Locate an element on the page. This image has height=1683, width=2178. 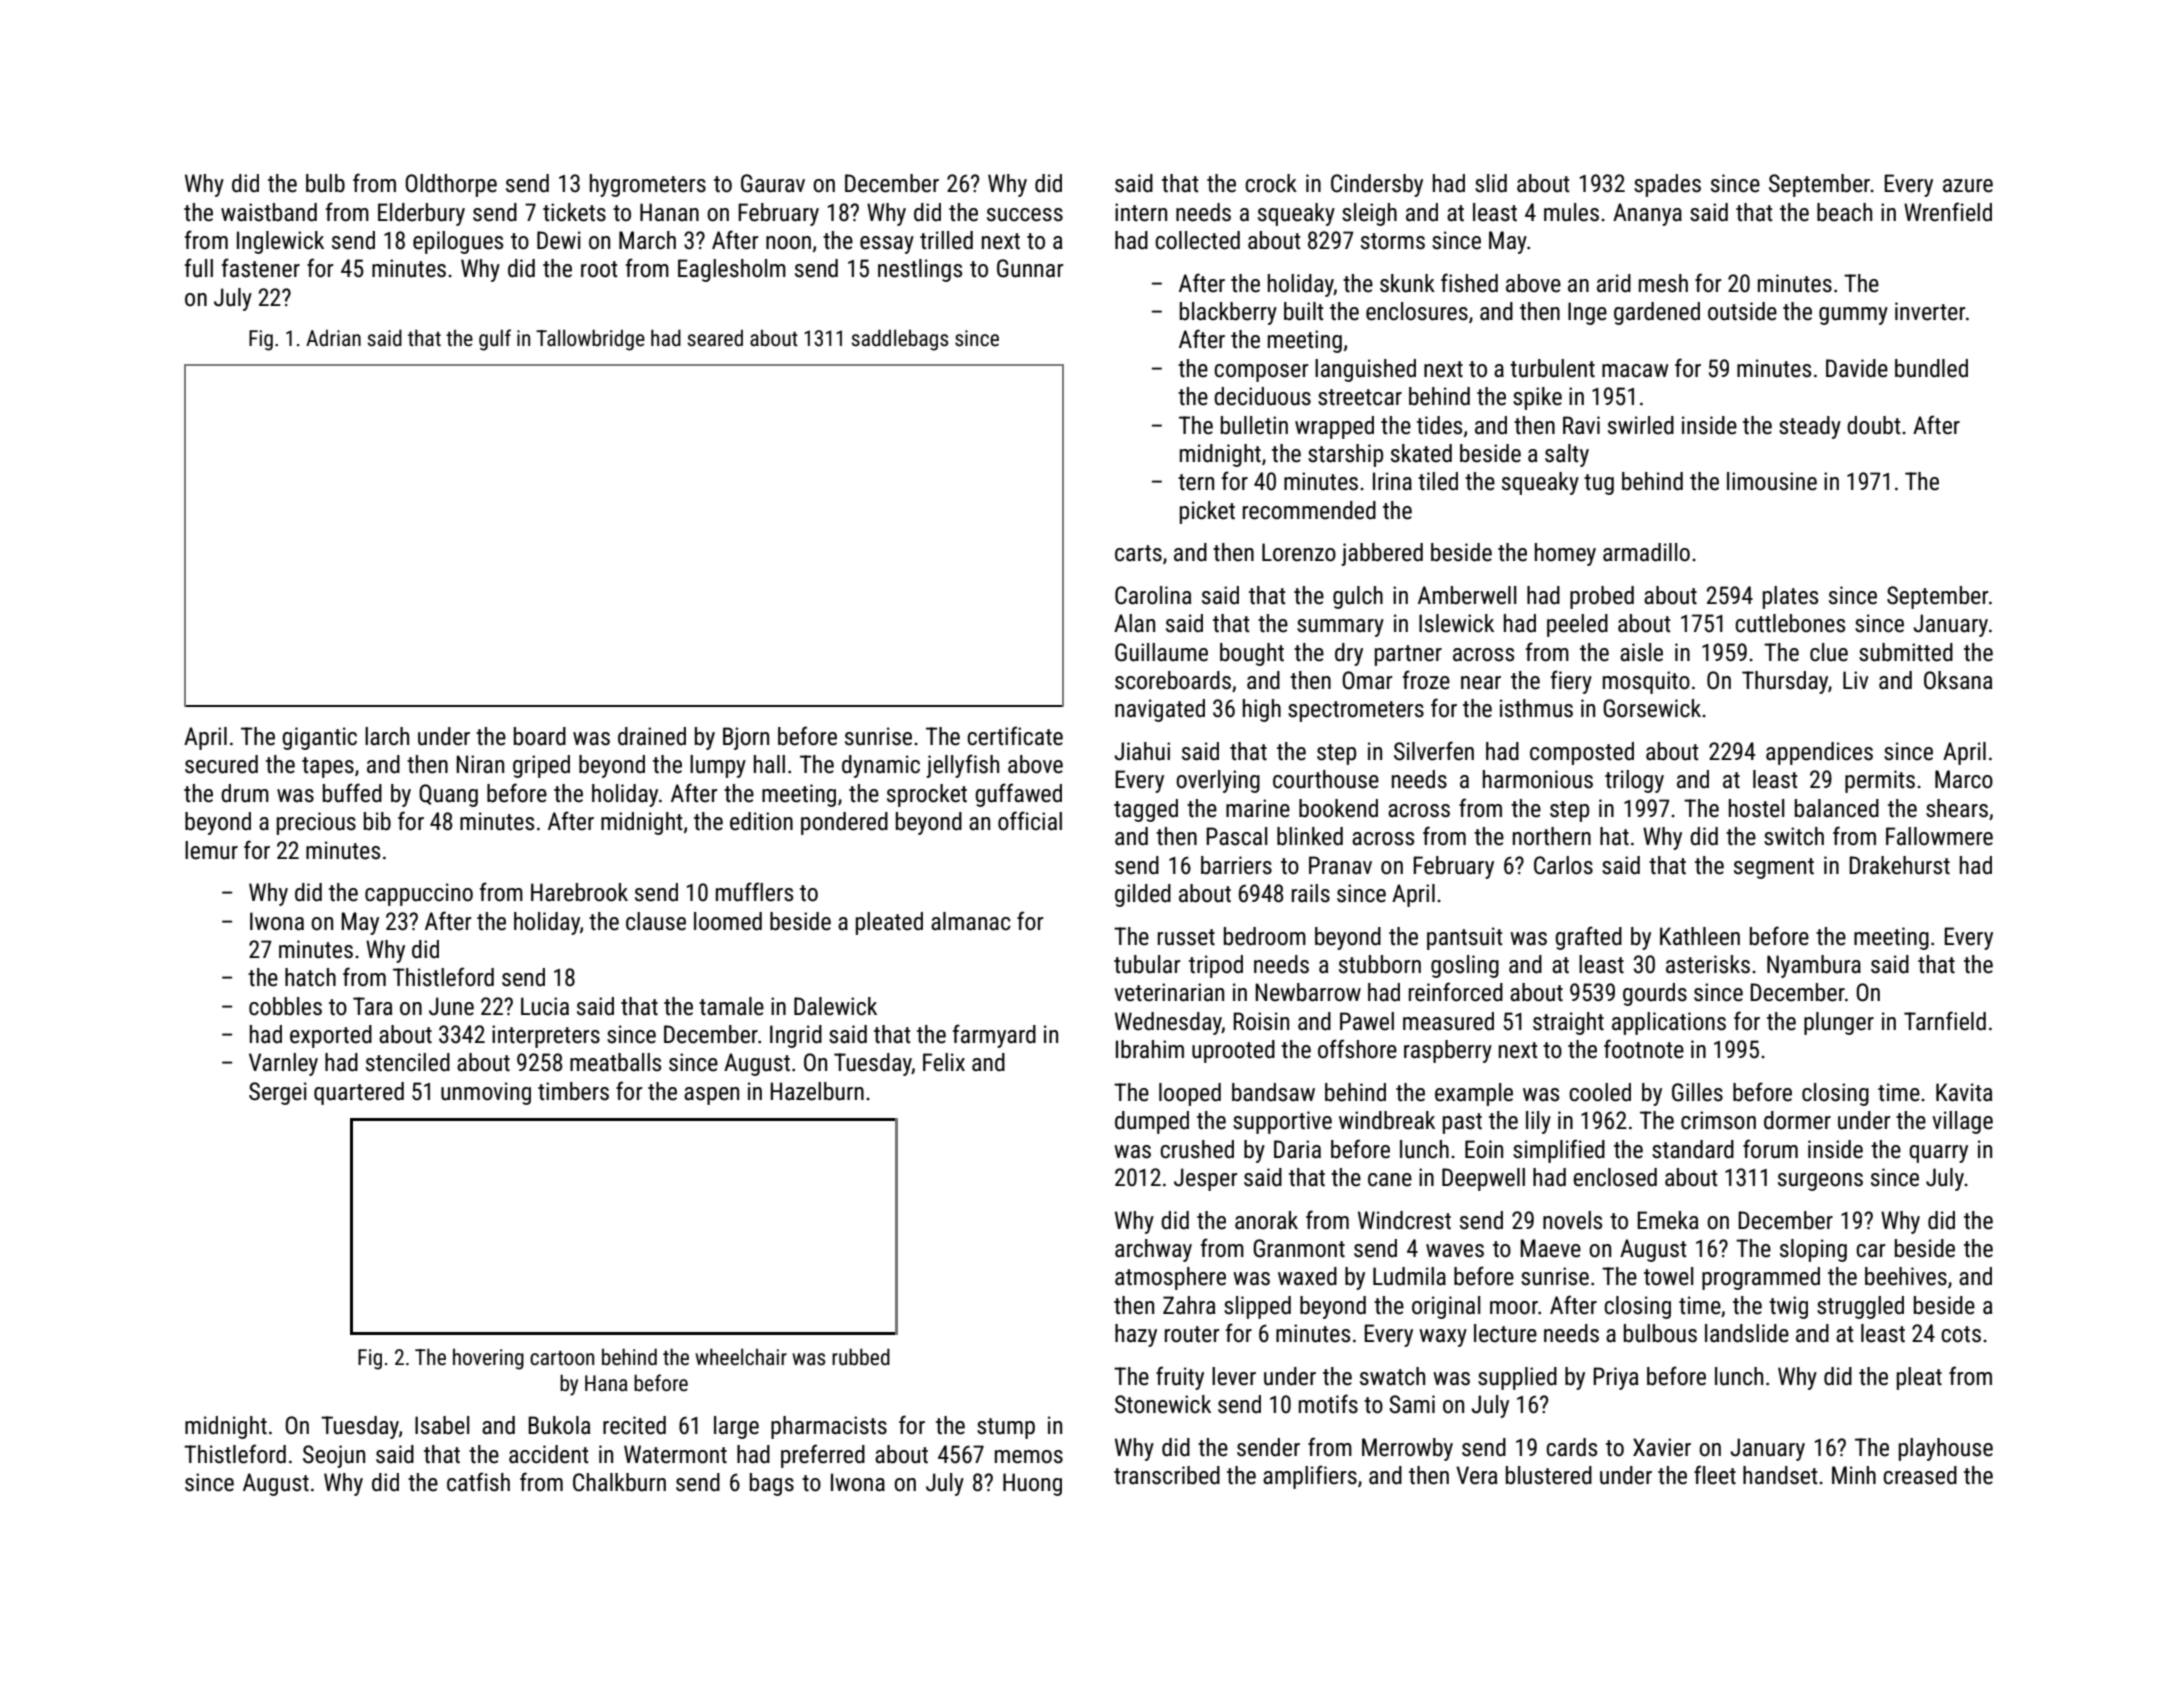
crimson is located at coordinates (1718, 1120).
